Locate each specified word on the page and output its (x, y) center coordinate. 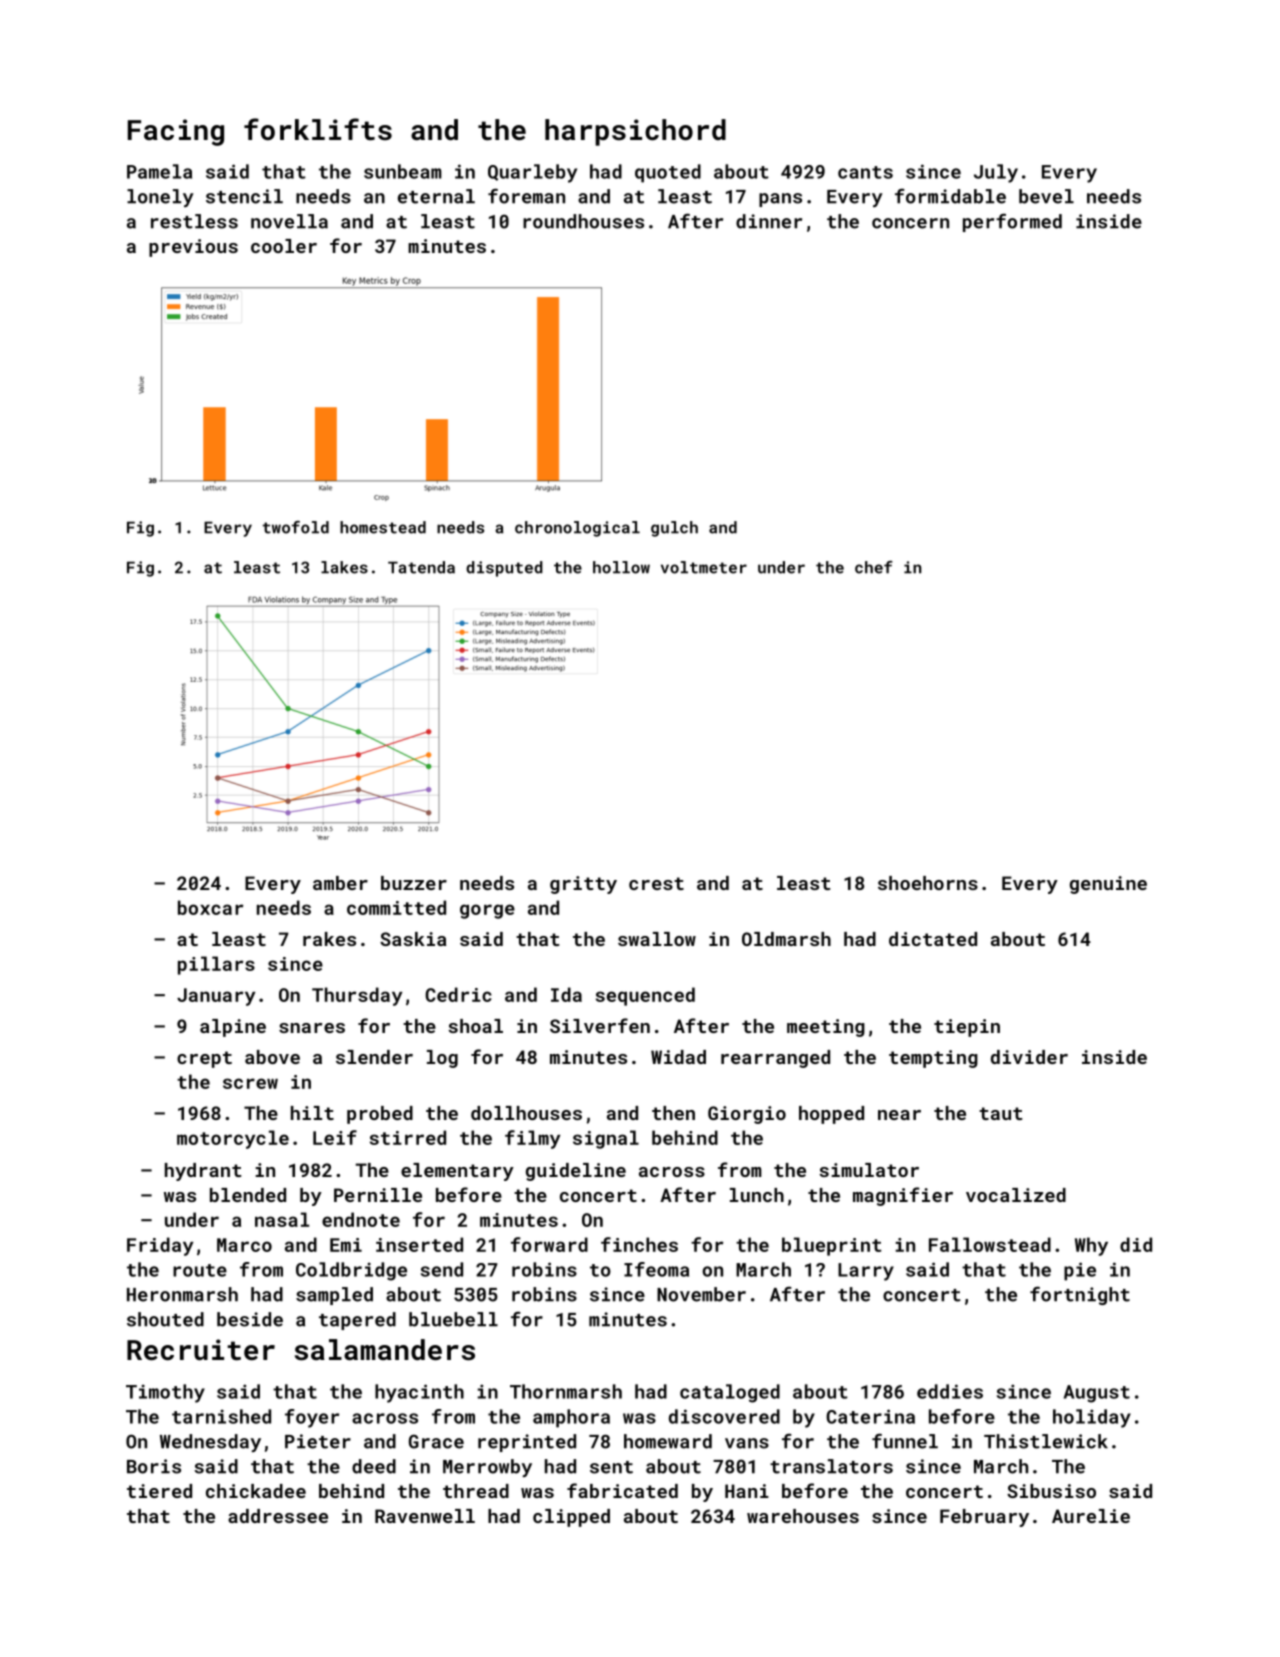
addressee (278, 1516)
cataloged (730, 1393)
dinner (769, 221)
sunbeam (403, 171)
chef (874, 567)
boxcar (210, 907)
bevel (1046, 196)
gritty (583, 885)
